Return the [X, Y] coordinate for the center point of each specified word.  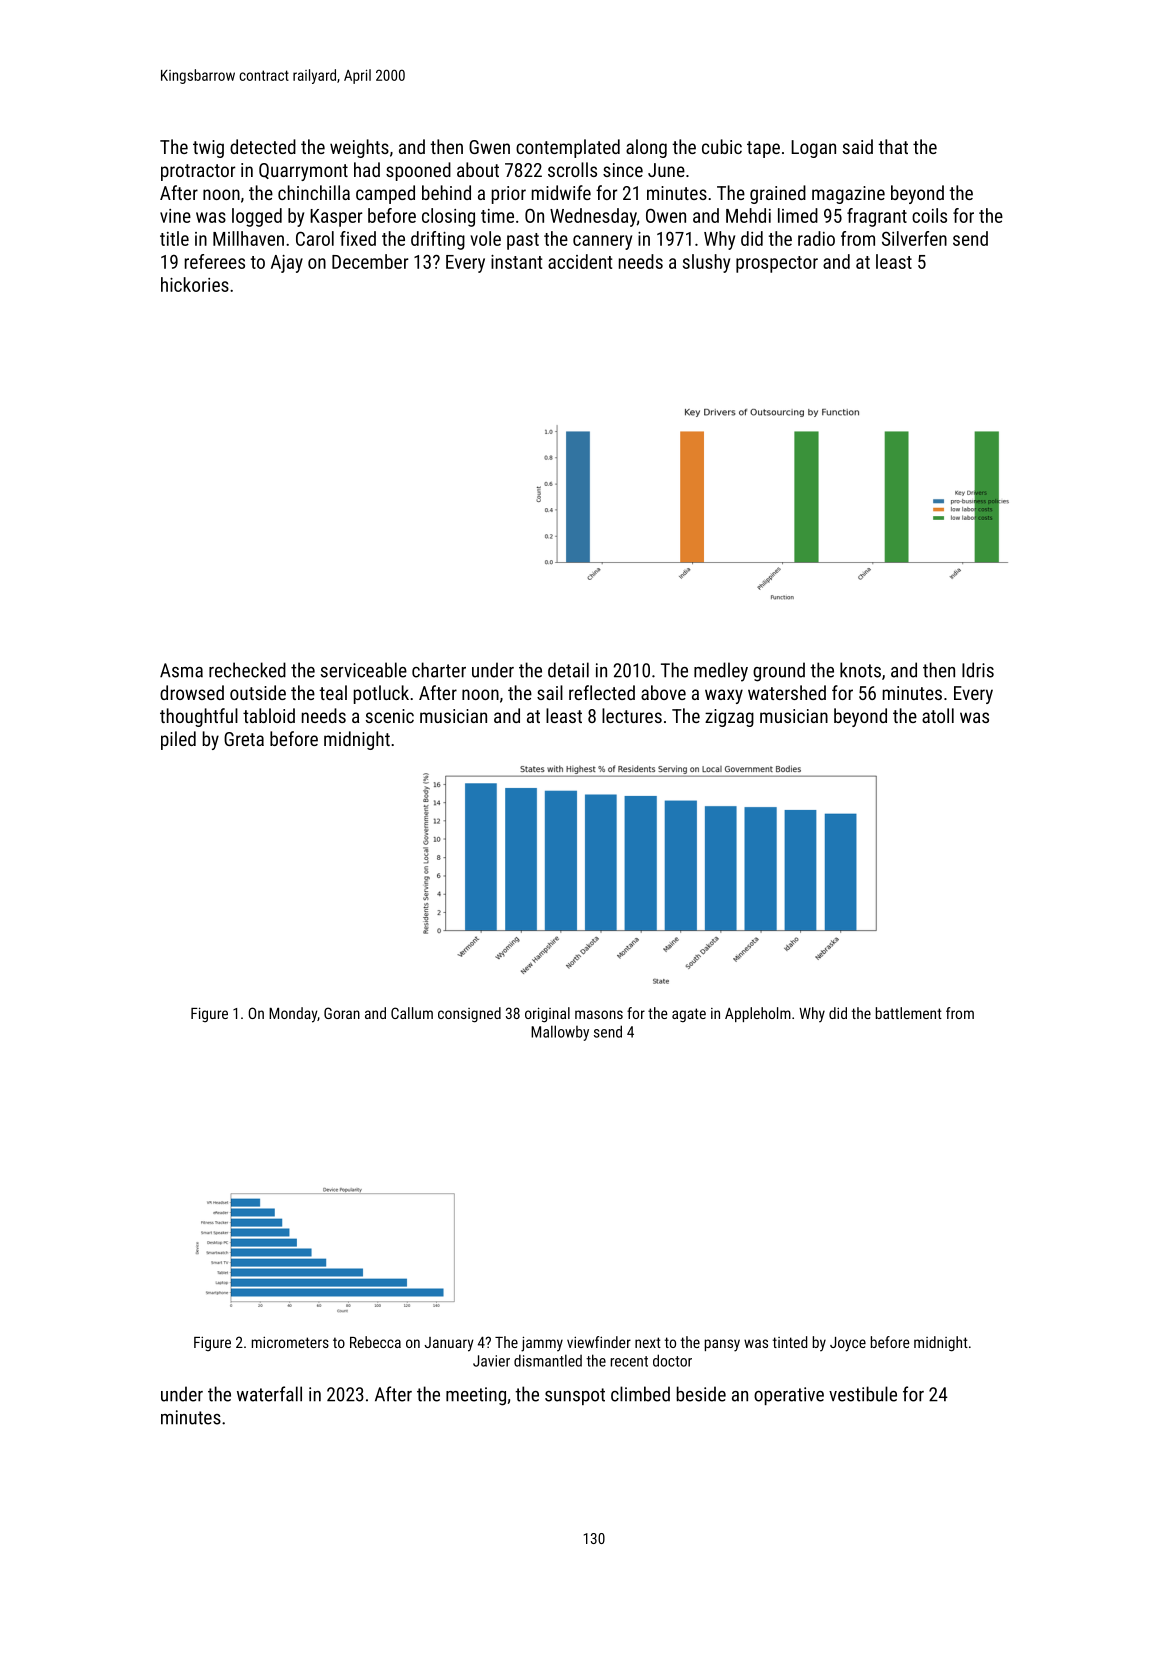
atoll [938, 715]
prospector [777, 264]
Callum [412, 1013]
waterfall [269, 1394]
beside [701, 1394]
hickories [195, 284]
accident [580, 261]
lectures [632, 715]
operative [789, 1396]
